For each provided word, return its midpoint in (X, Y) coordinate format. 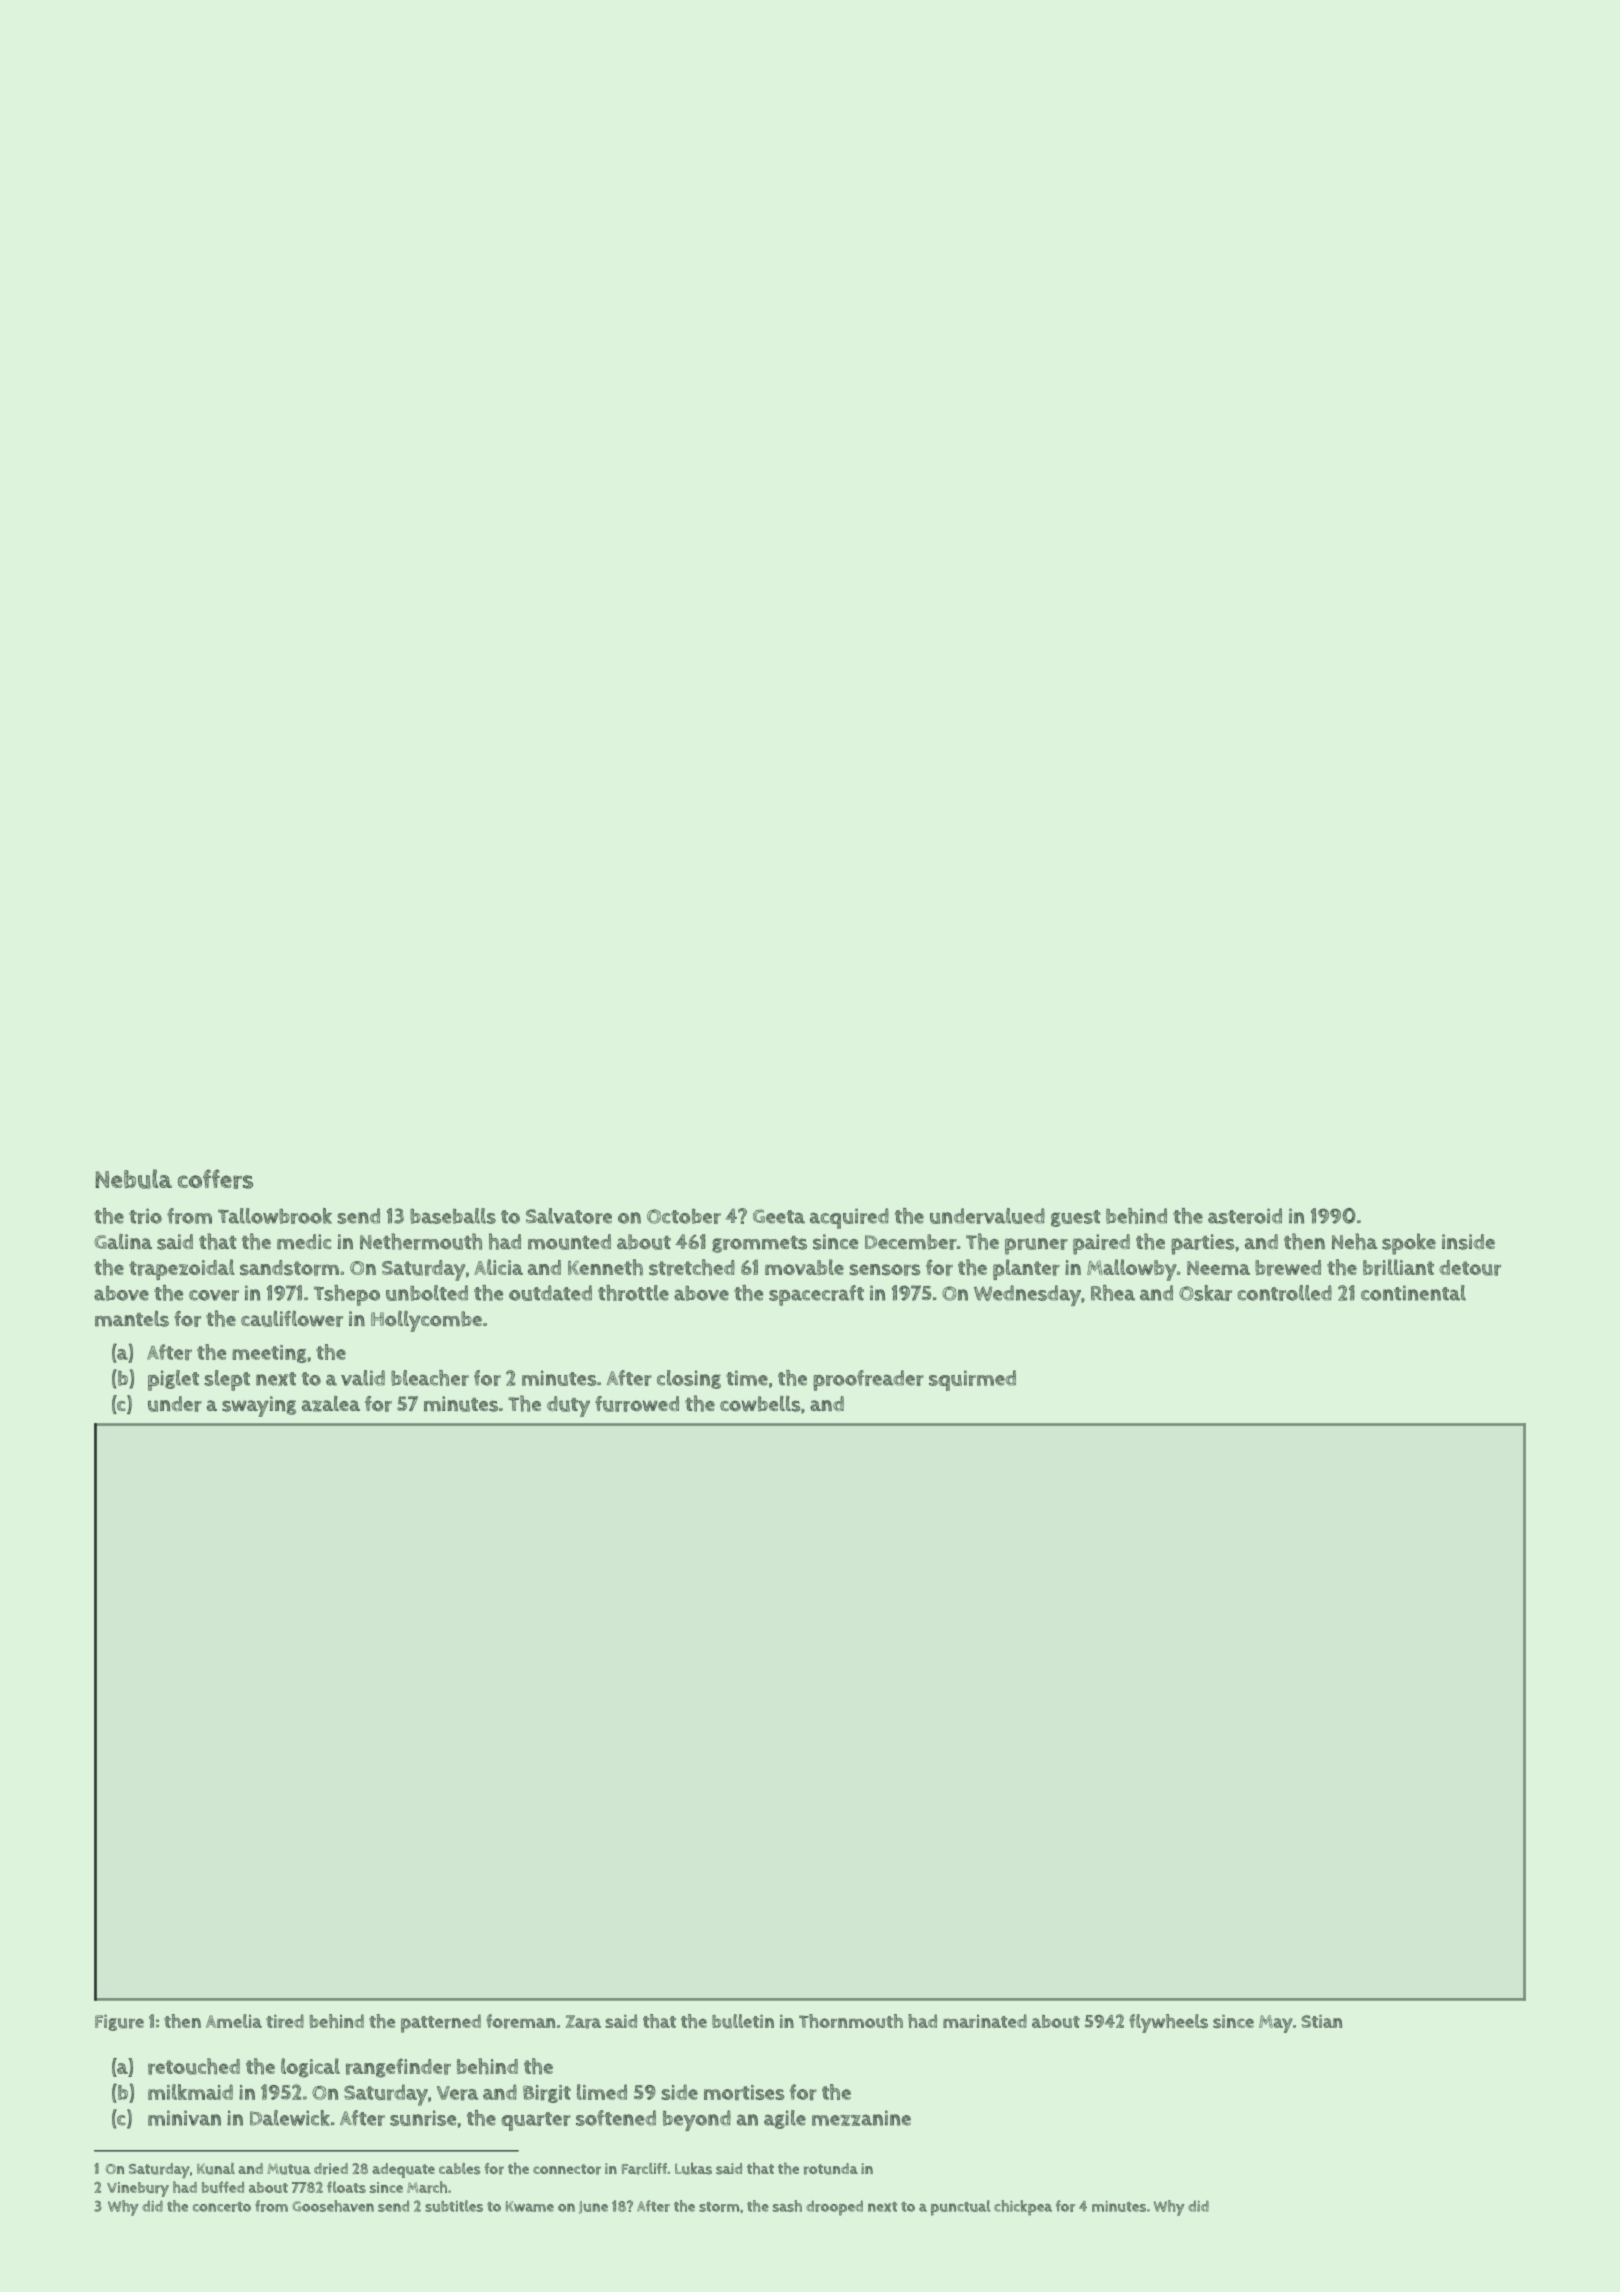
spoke (1409, 1244)
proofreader (868, 1380)
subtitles (454, 2206)
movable (804, 1267)
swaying (259, 1406)
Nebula (134, 1179)
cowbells (760, 1404)
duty (568, 1406)
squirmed (972, 1380)
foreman (520, 2021)
